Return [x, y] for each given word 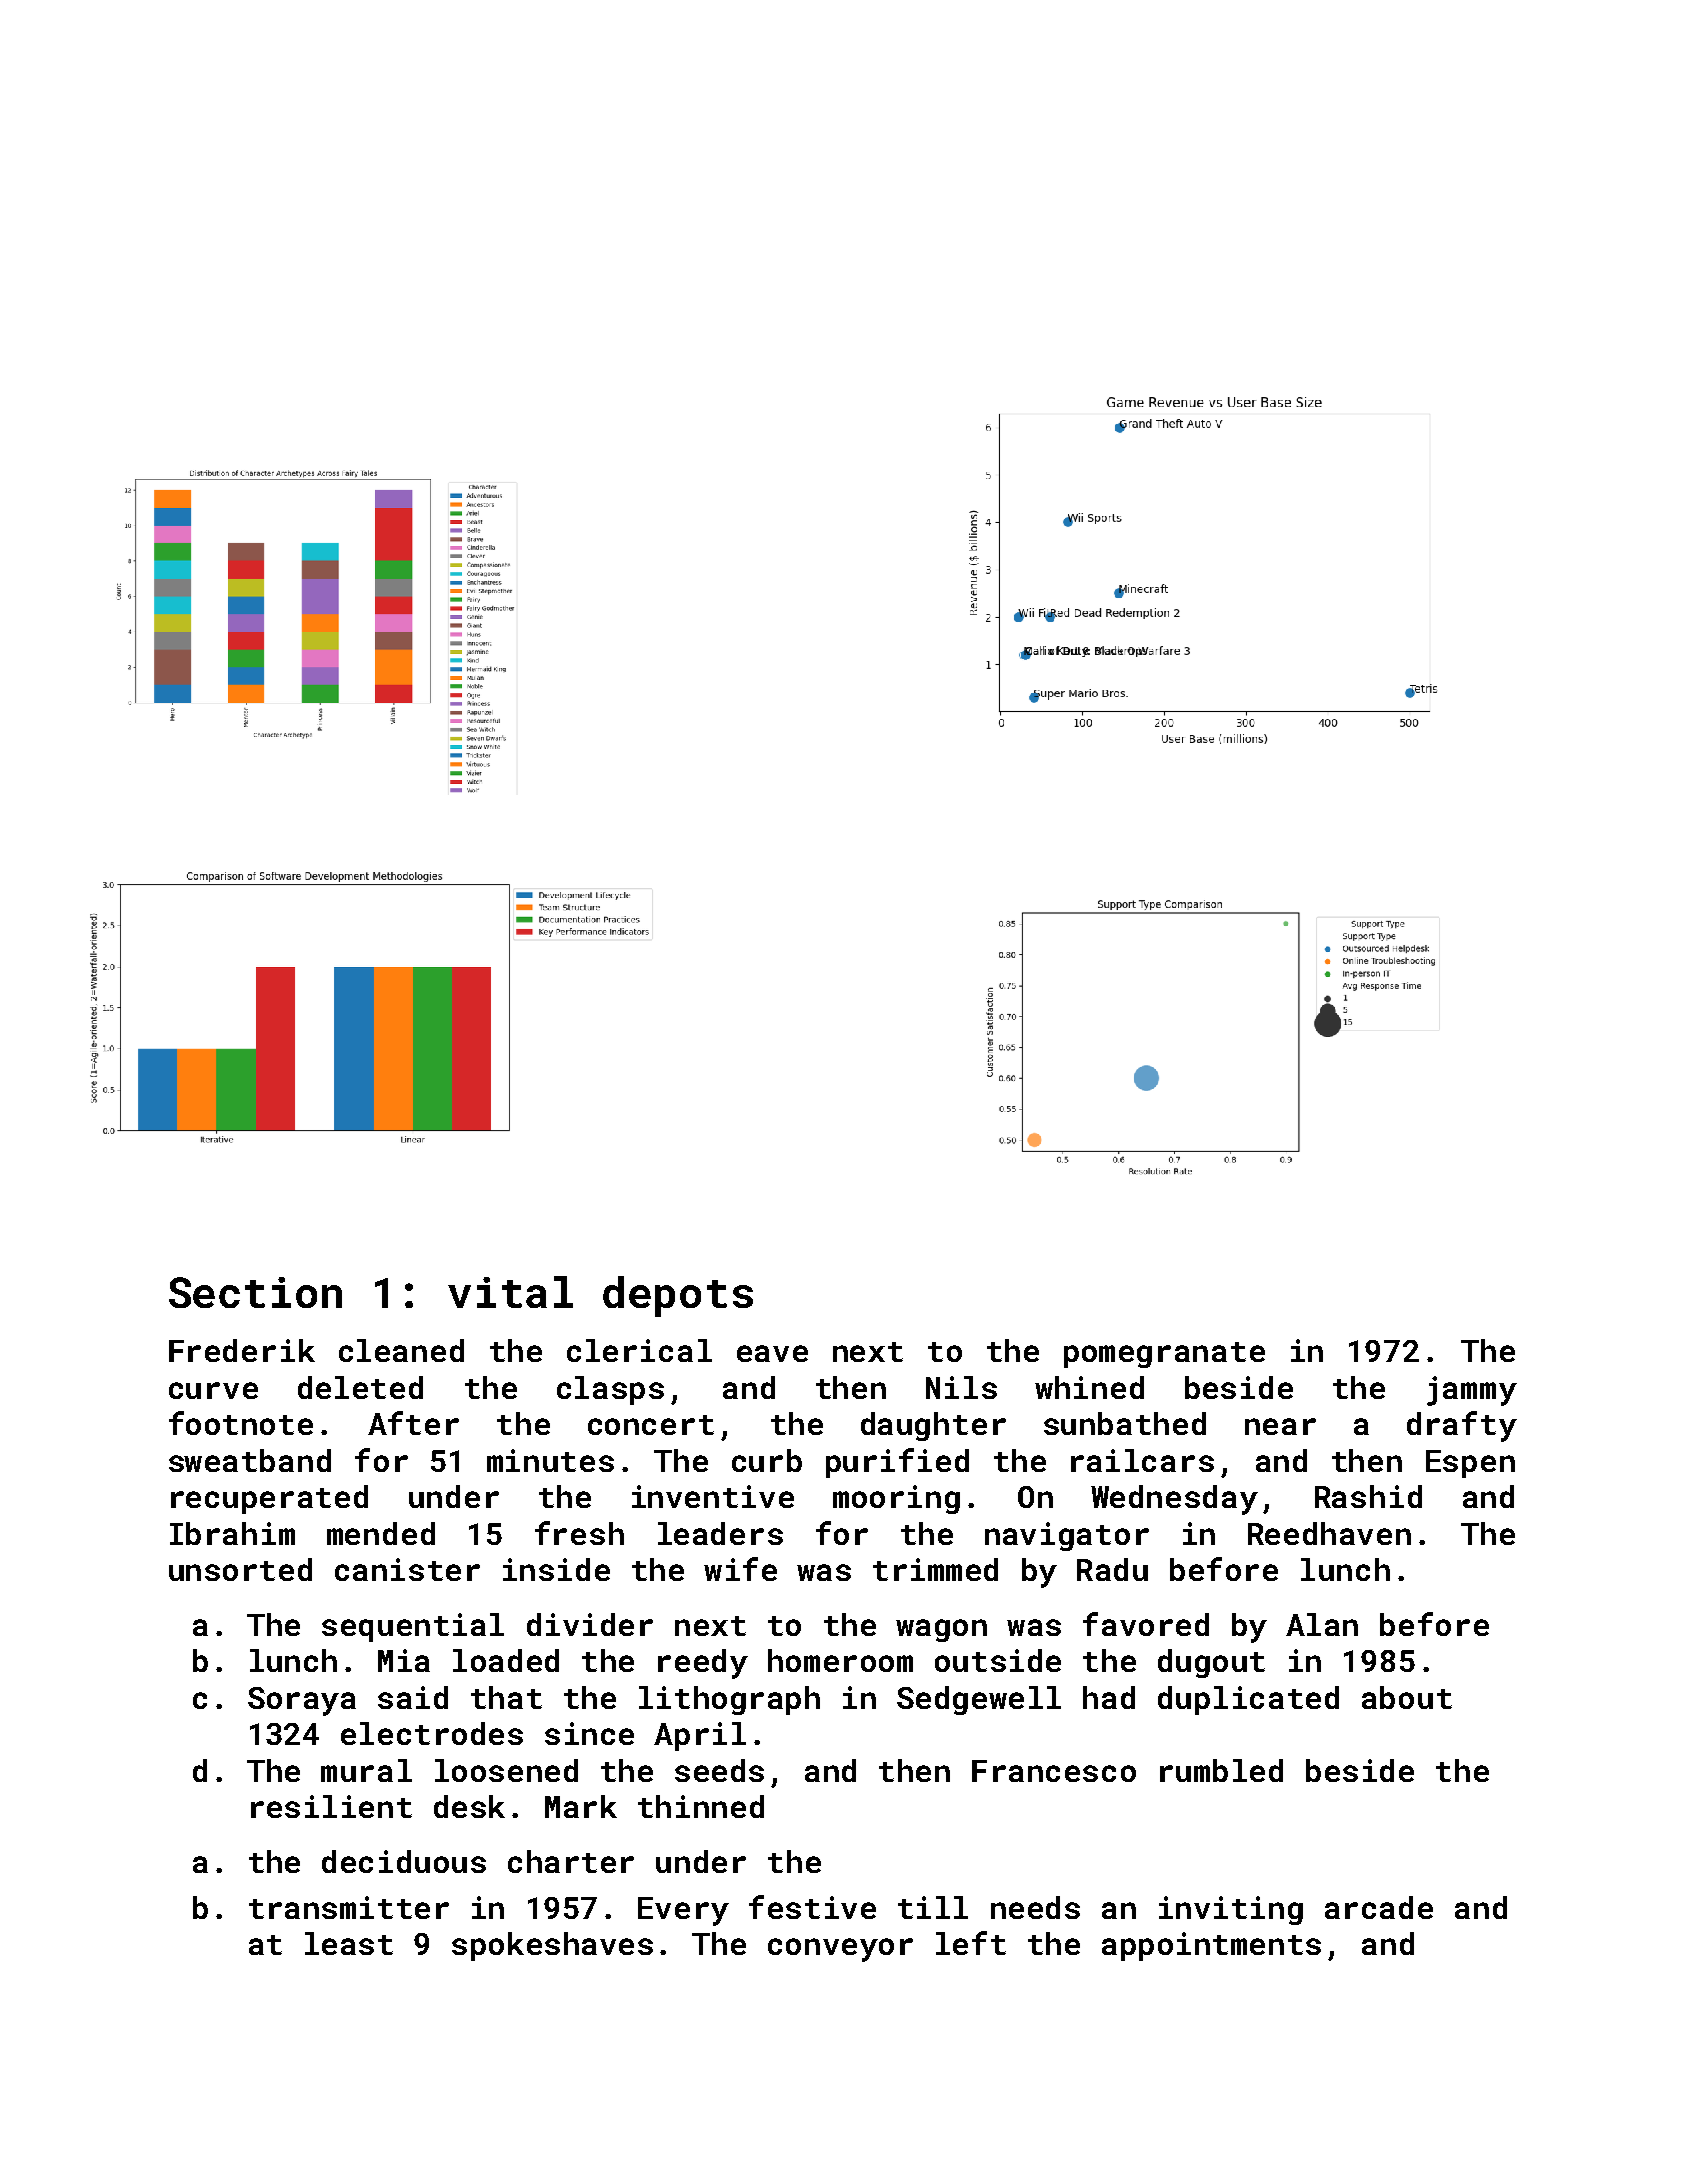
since [589, 1733]
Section [255, 1292]
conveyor [840, 1950]
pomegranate [1164, 1355]
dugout [1211, 1663]
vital [510, 1292]
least [349, 1943]
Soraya [302, 1701]
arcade [1379, 1907]
